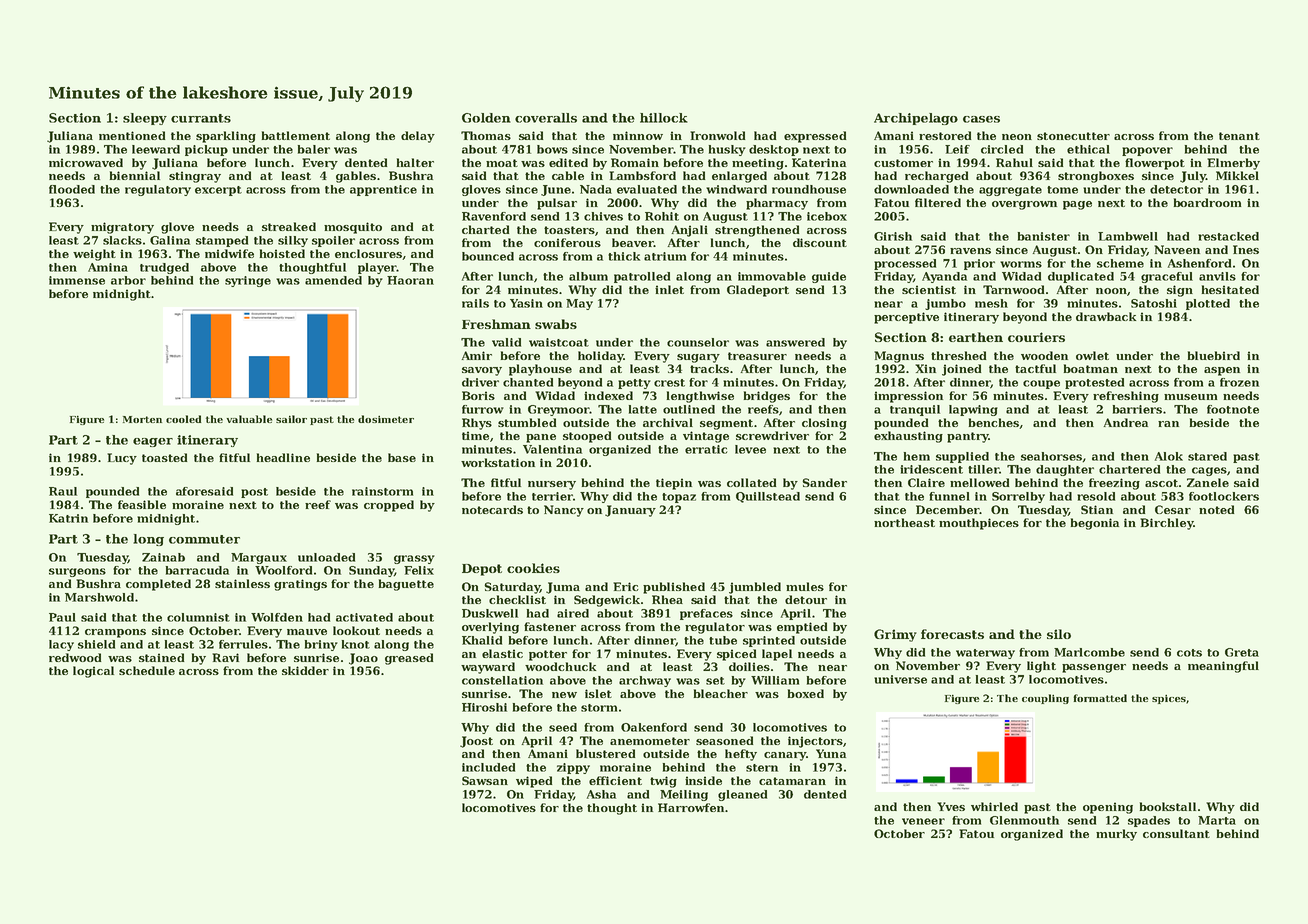 The image size is (1308, 924). I want to click on boxed, so click(806, 693).
